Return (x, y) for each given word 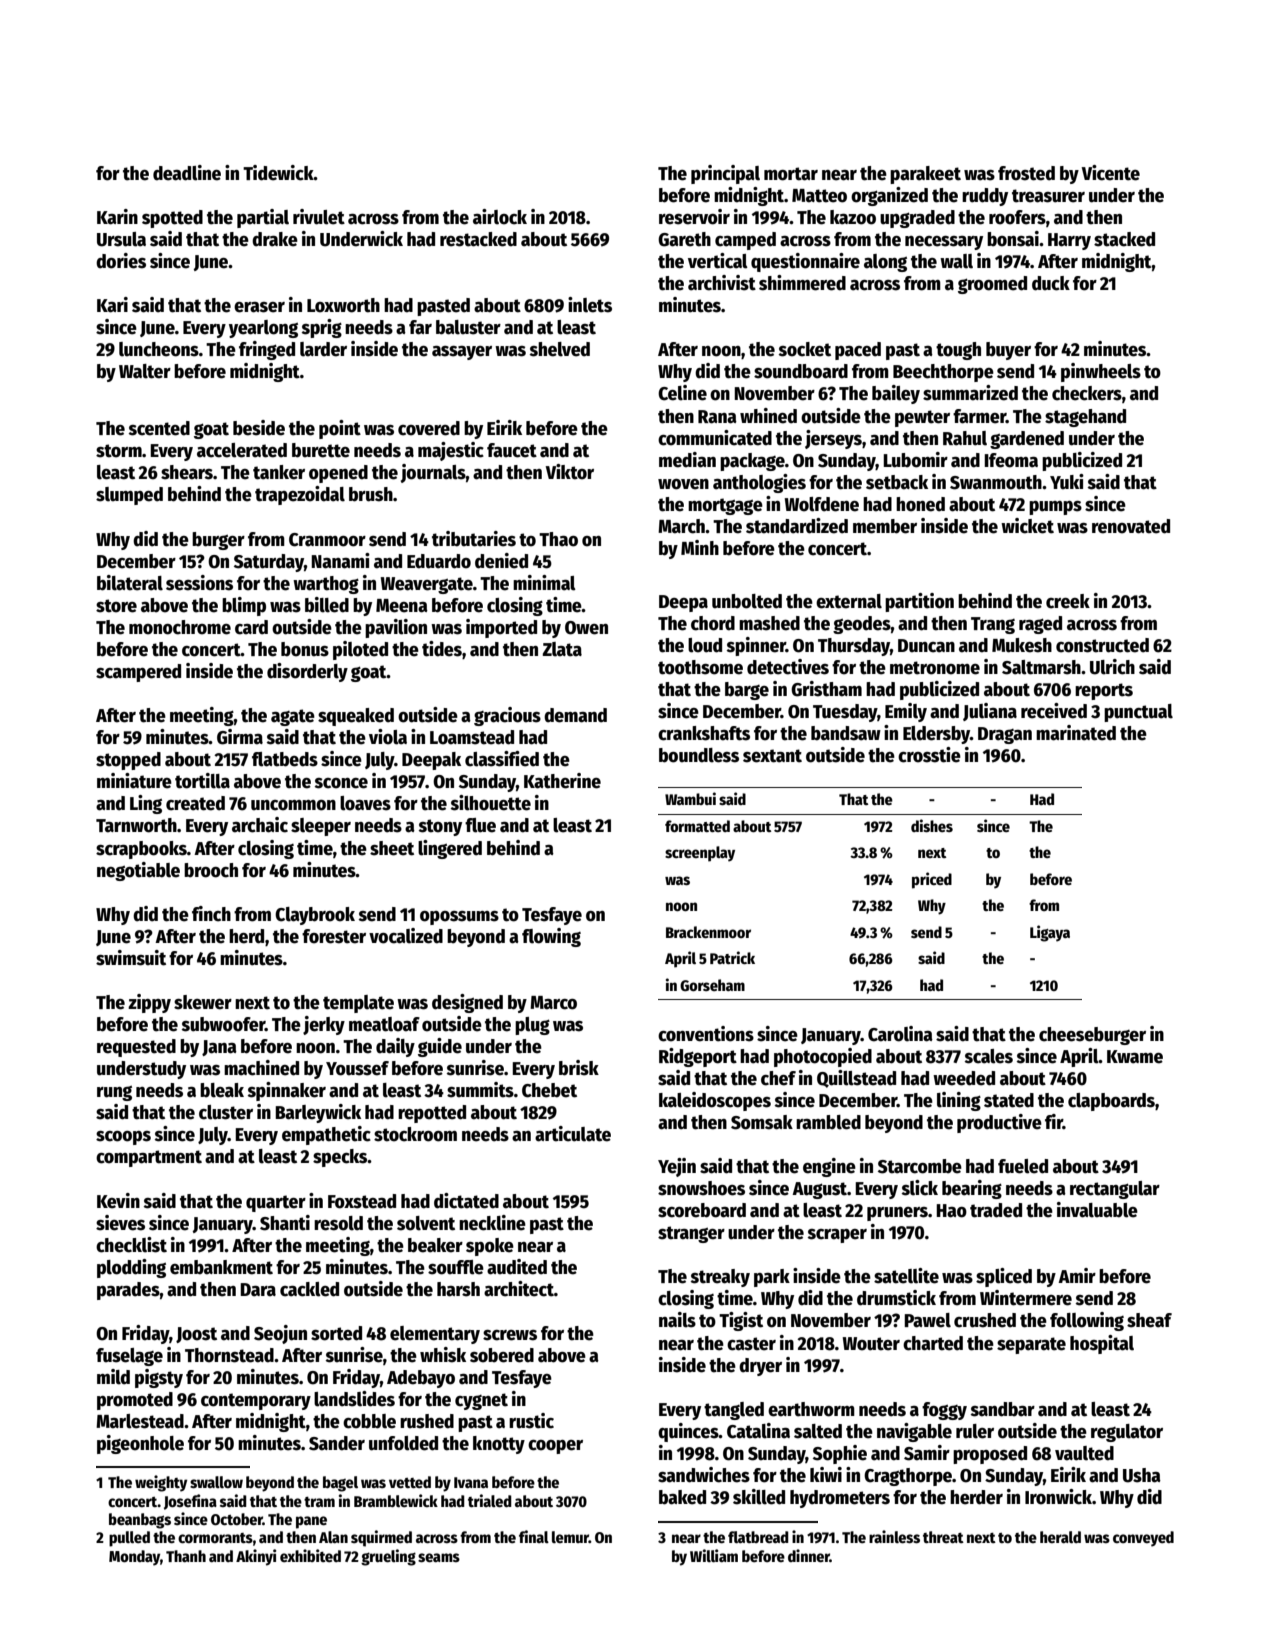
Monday (134, 1558)
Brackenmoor (708, 932)
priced (932, 880)
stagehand (1085, 418)
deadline (187, 173)
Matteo (819, 196)
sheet (392, 848)
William (714, 1555)
